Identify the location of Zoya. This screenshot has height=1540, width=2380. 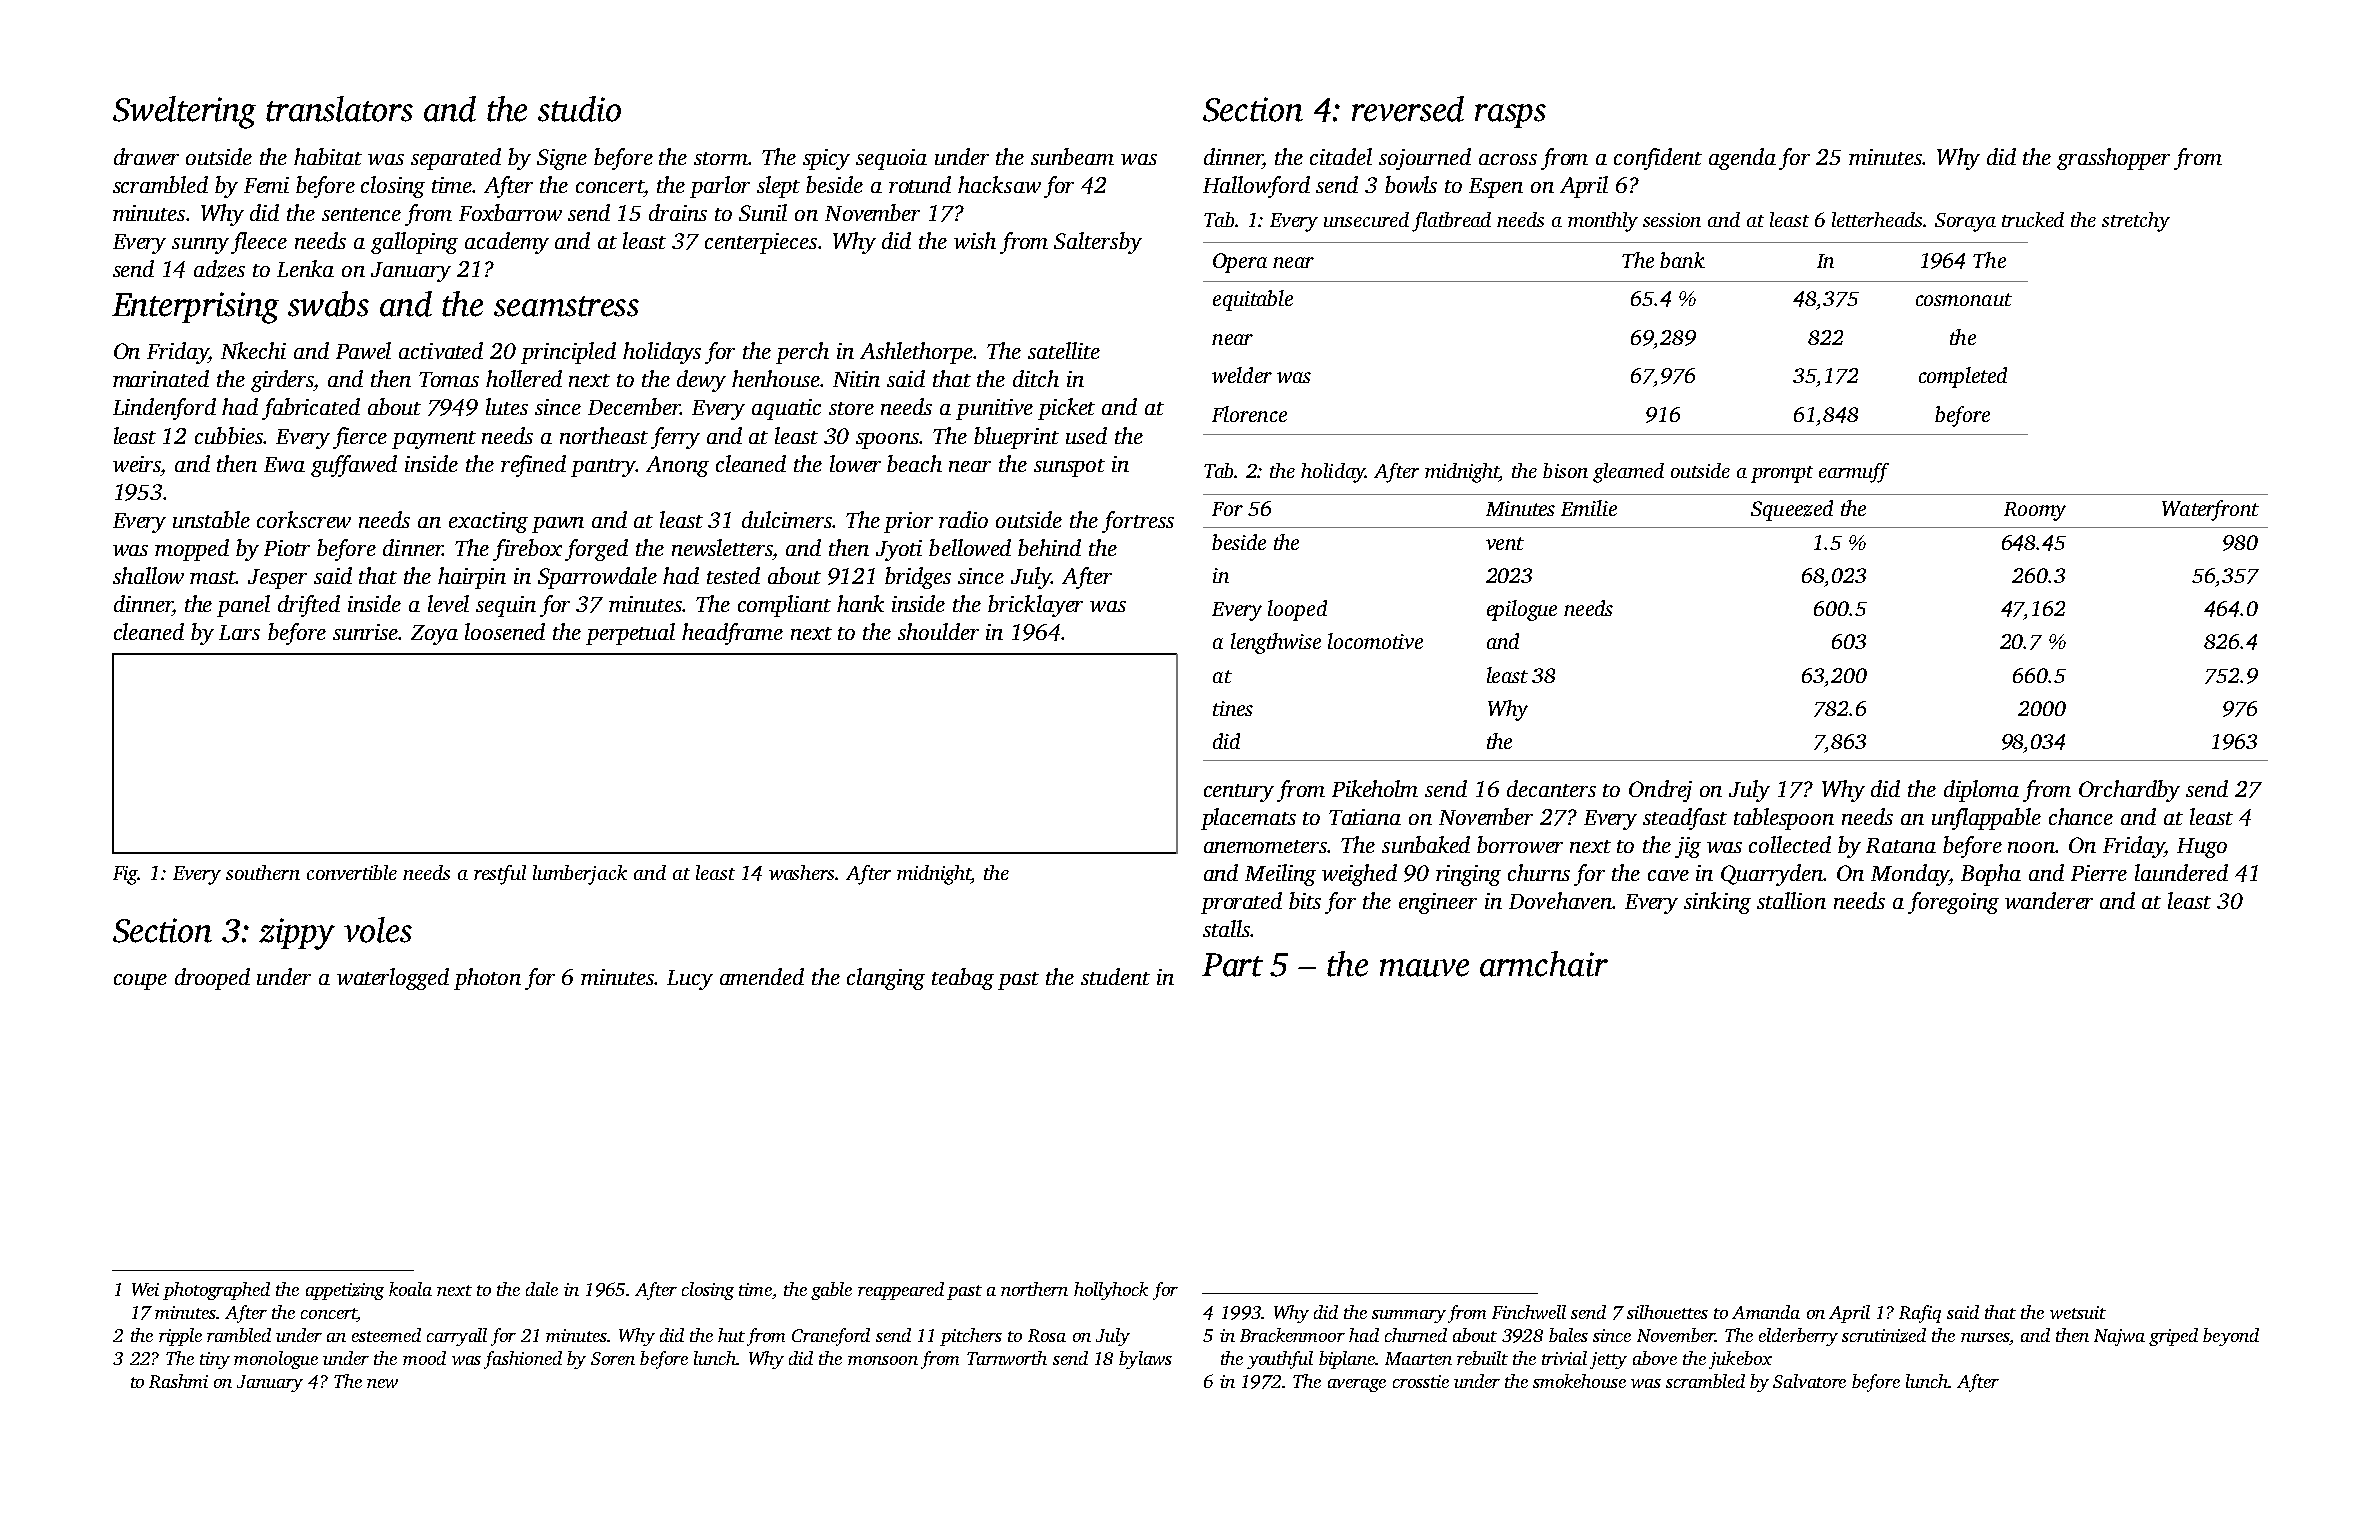
(434, 635).
